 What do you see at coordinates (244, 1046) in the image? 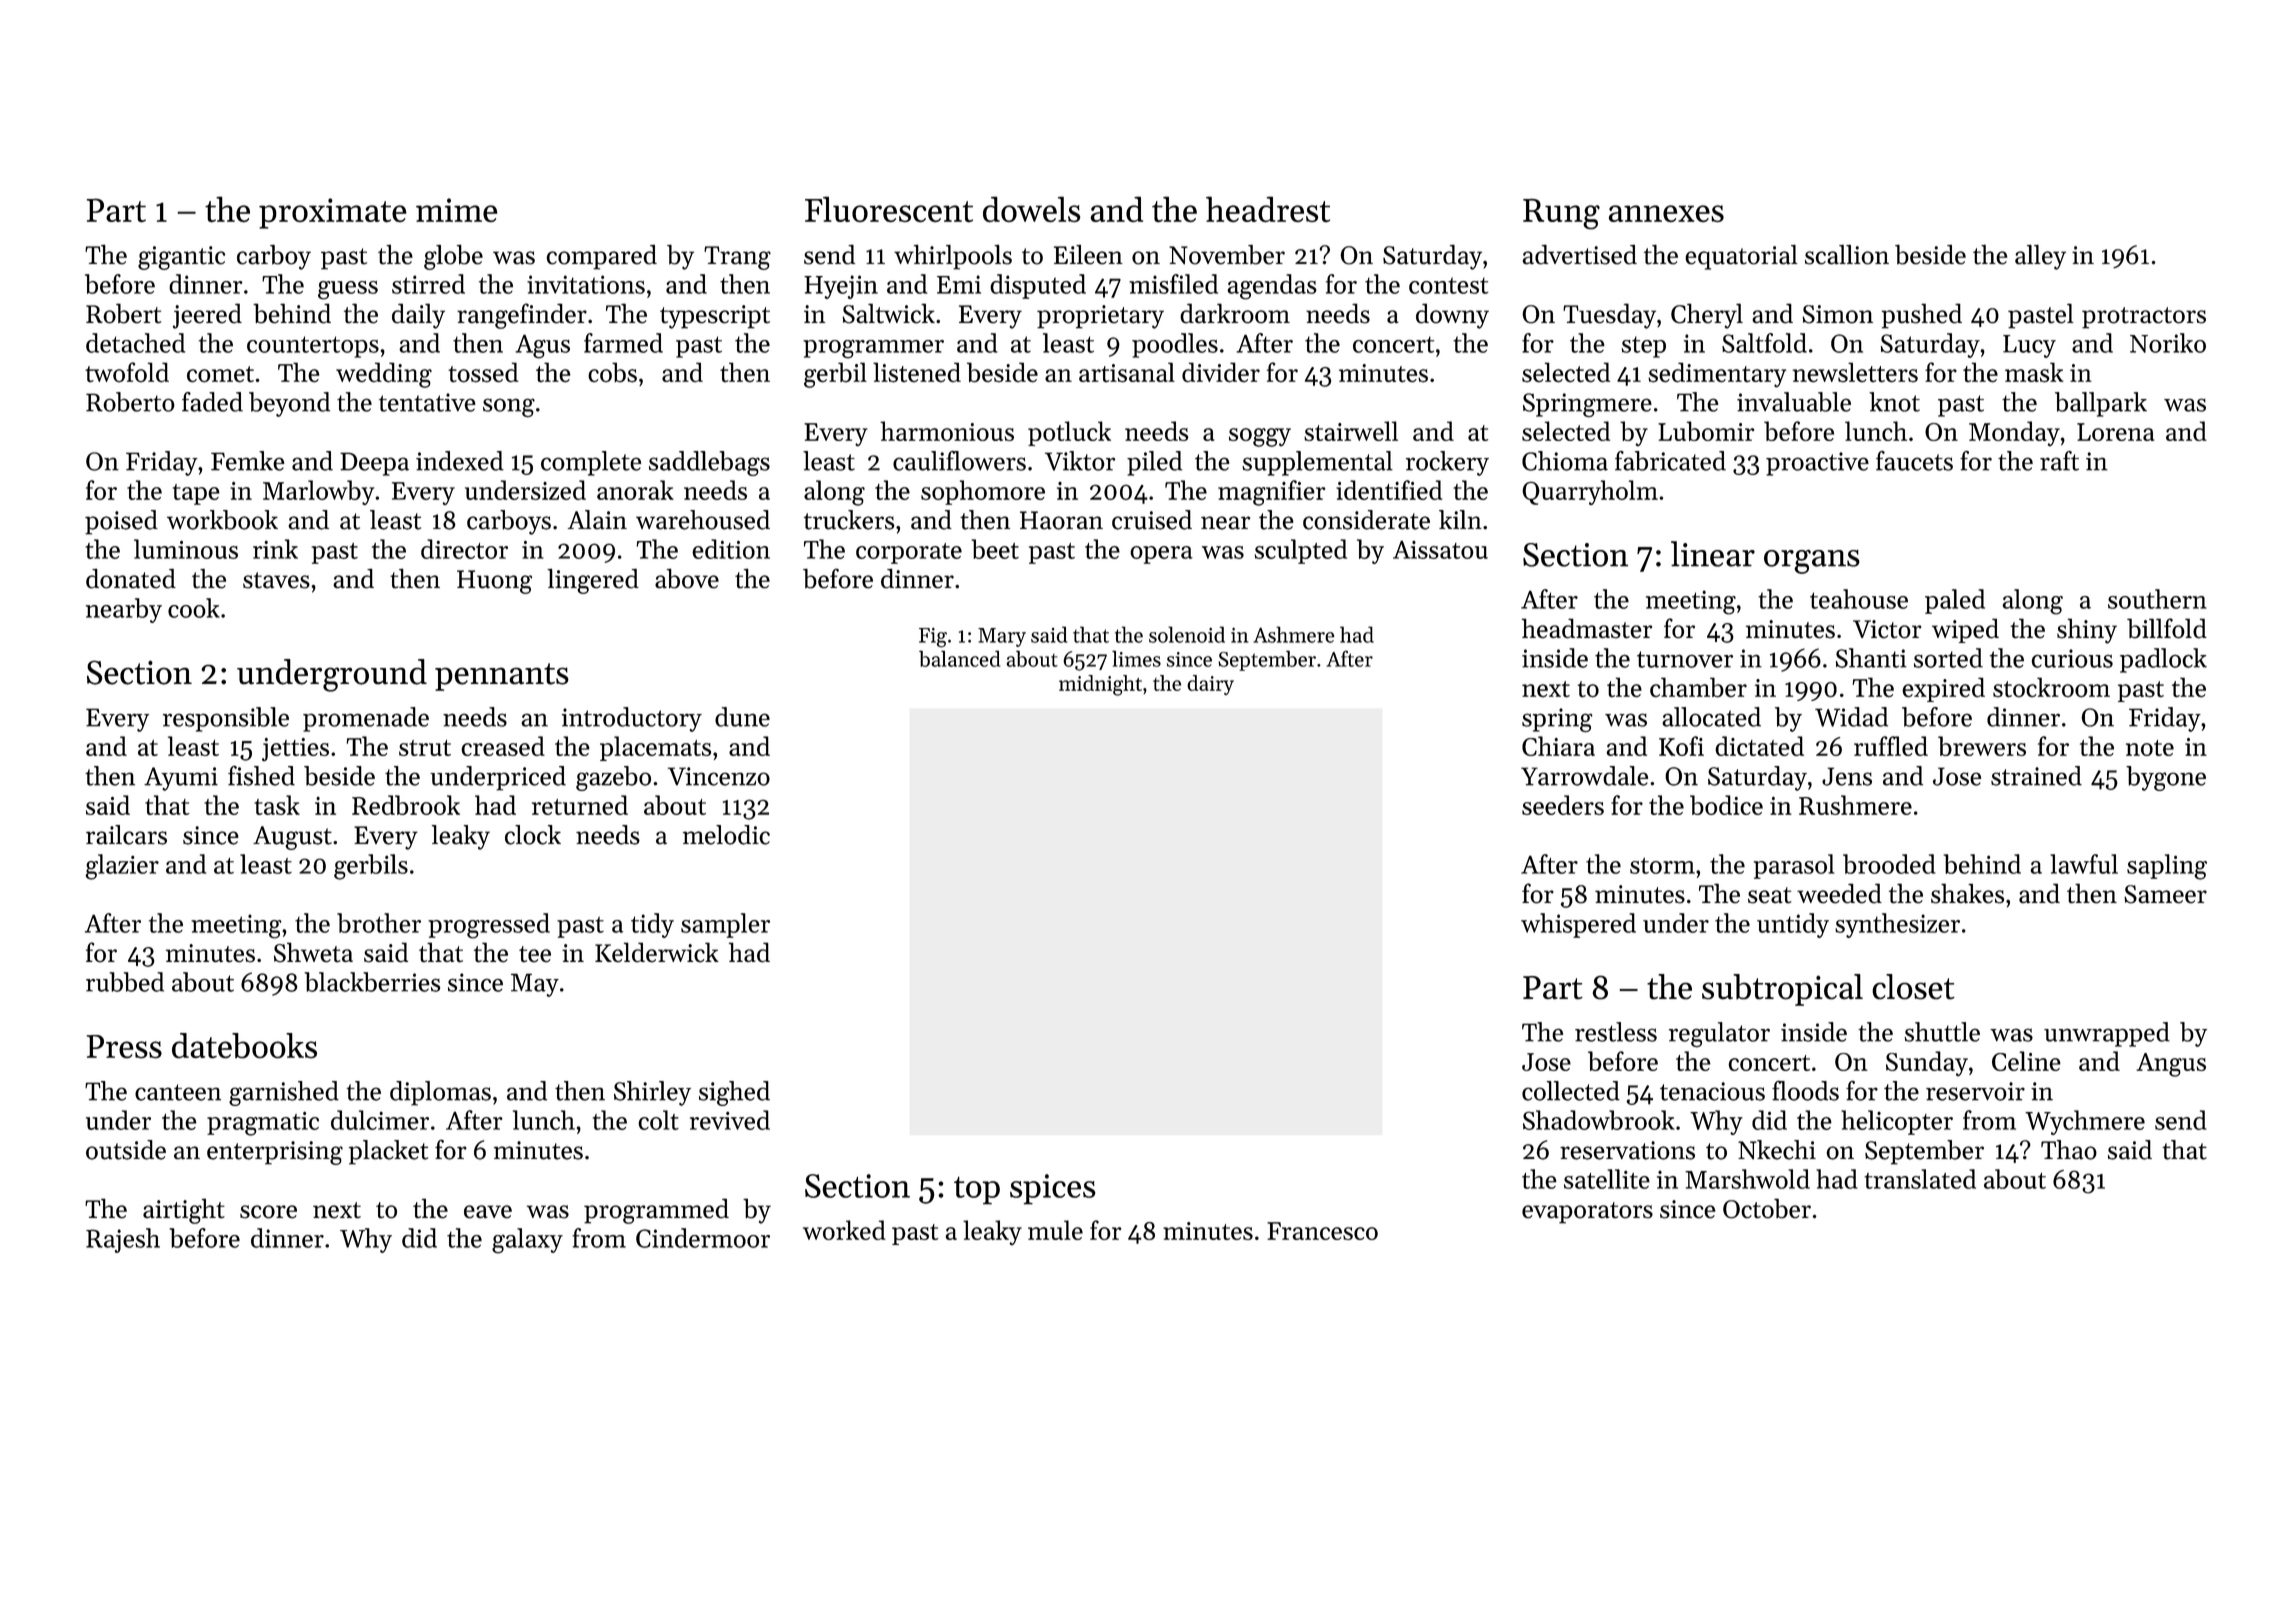
I see `datebooks` at bounding box center [244, 1046].
